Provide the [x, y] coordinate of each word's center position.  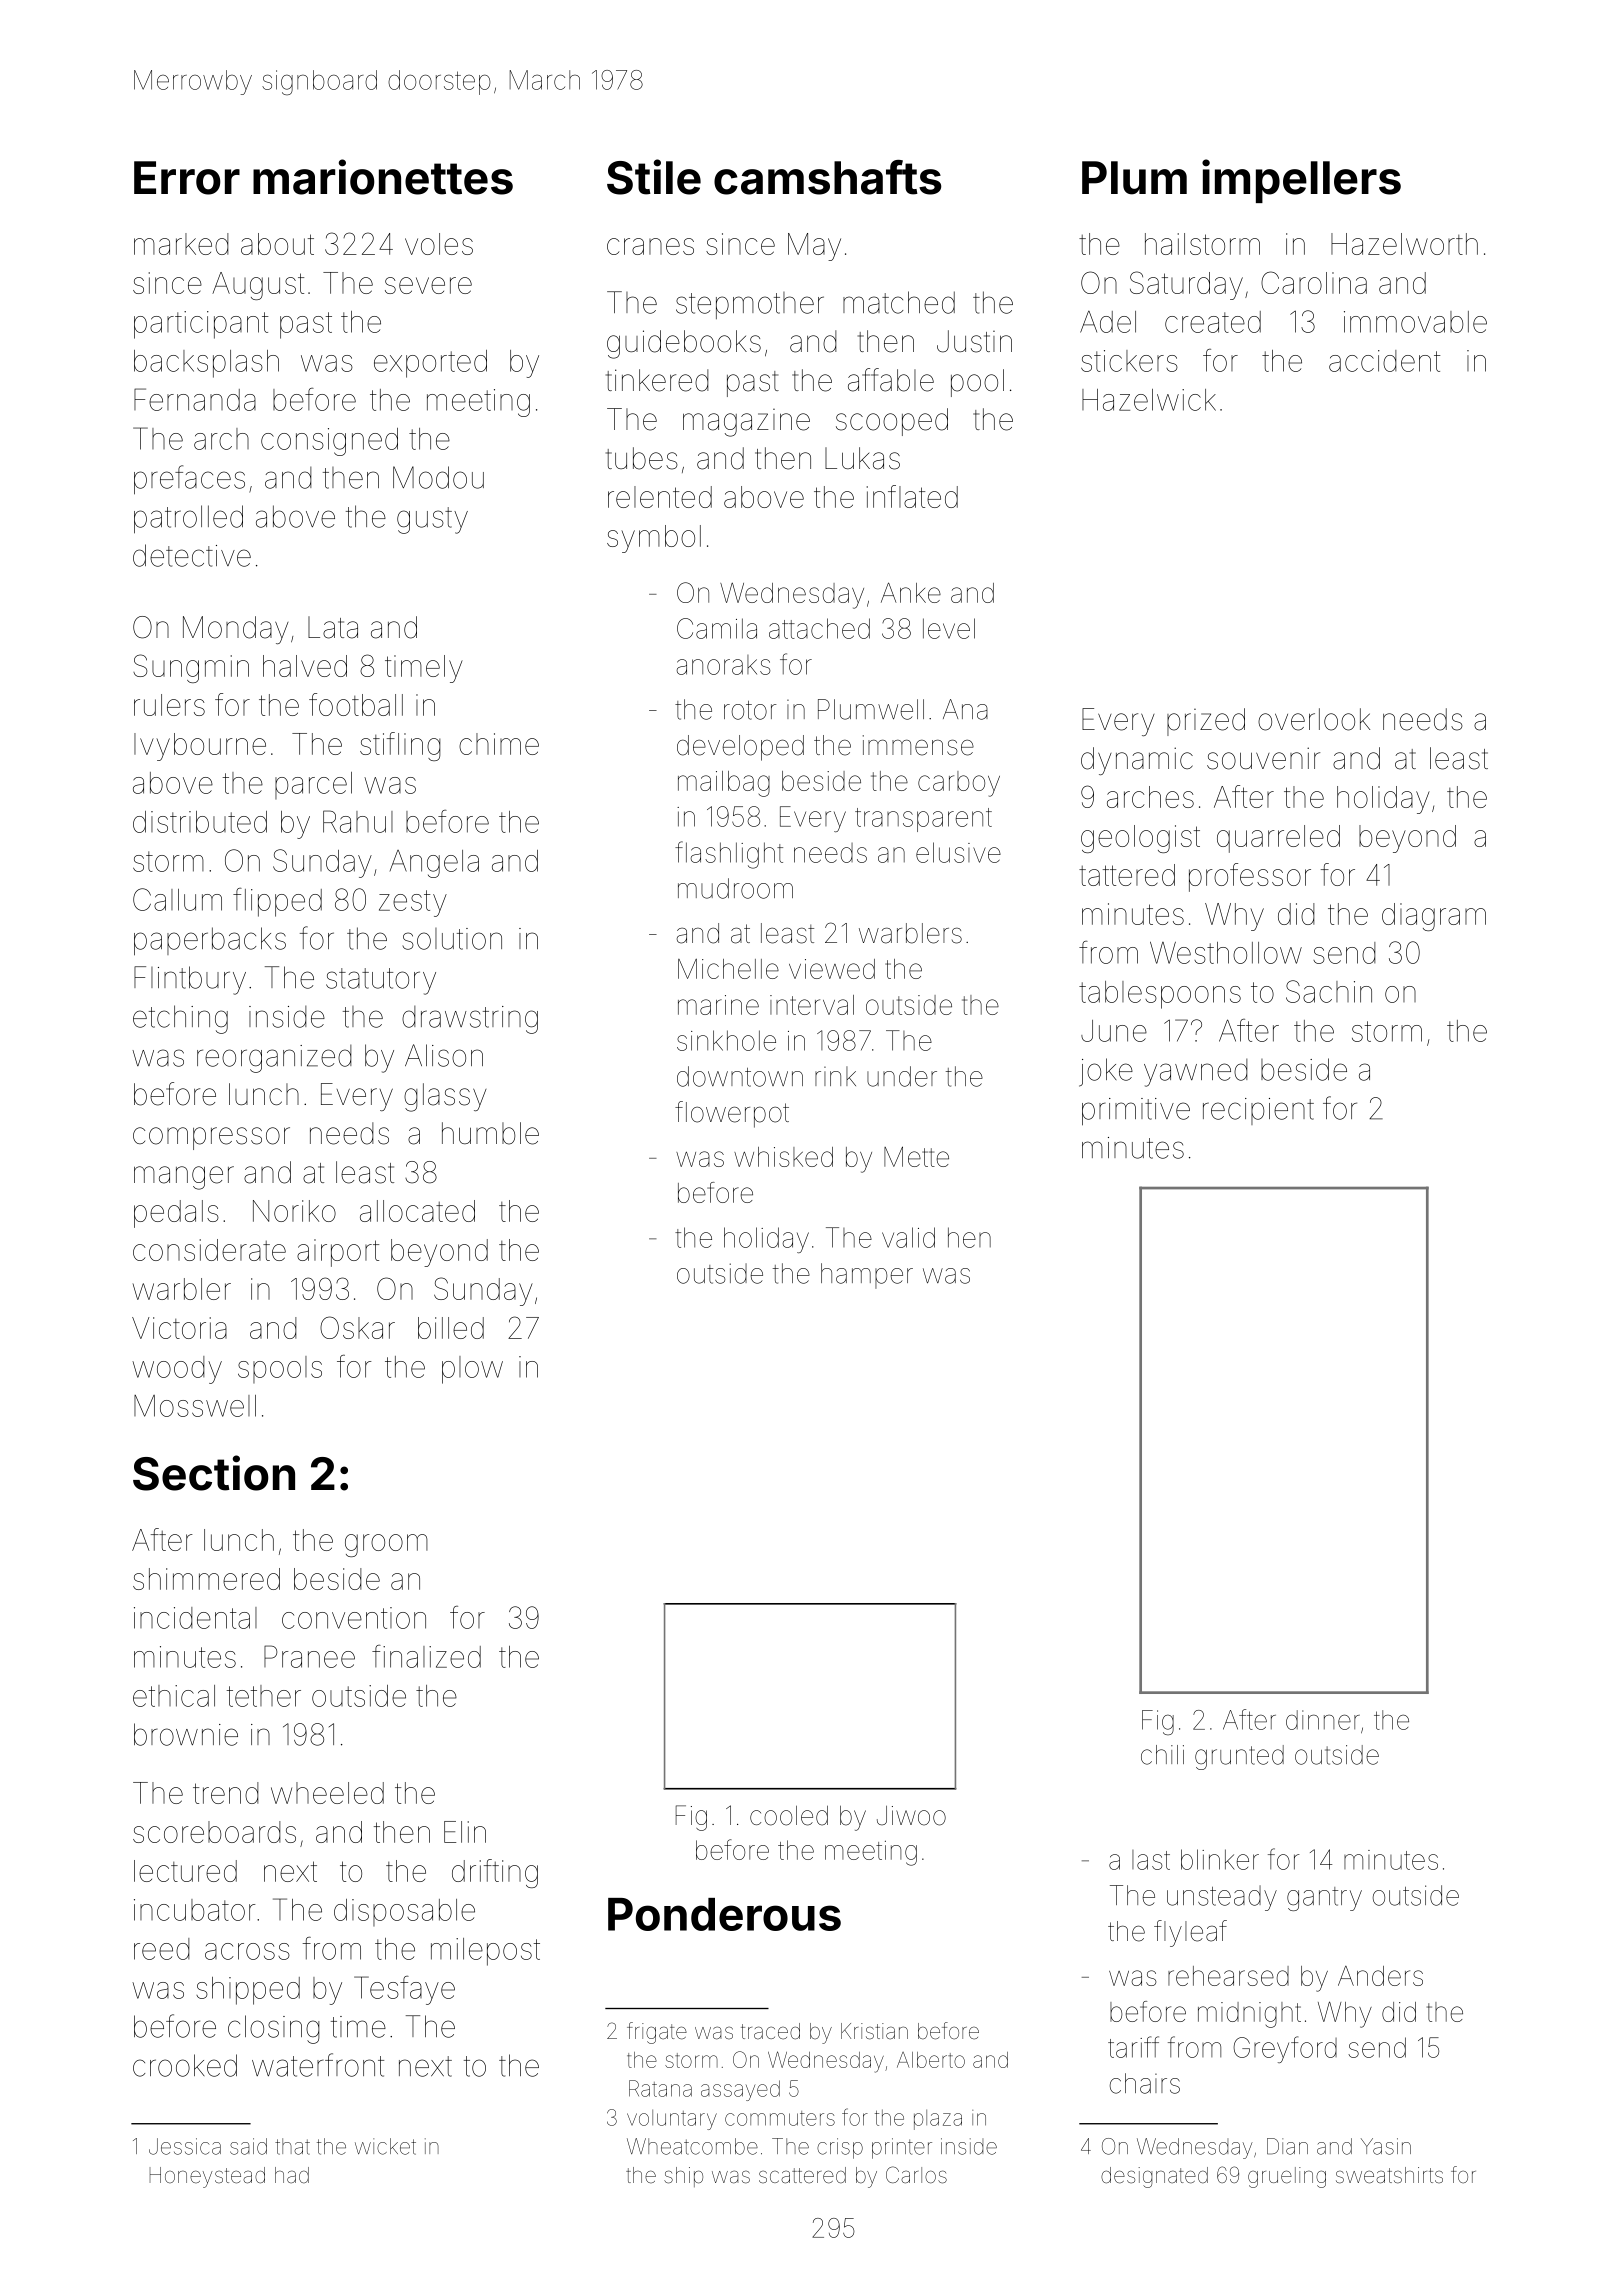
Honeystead [207, 2177]
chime [499, 744]
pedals [176, 1214]
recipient [1258, 1111]
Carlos [916, 2175]
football [356, 704]
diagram [1434, 917]
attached [819, 628]
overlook [1314, 719]
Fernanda [195, 399]
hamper [867, 1276]
